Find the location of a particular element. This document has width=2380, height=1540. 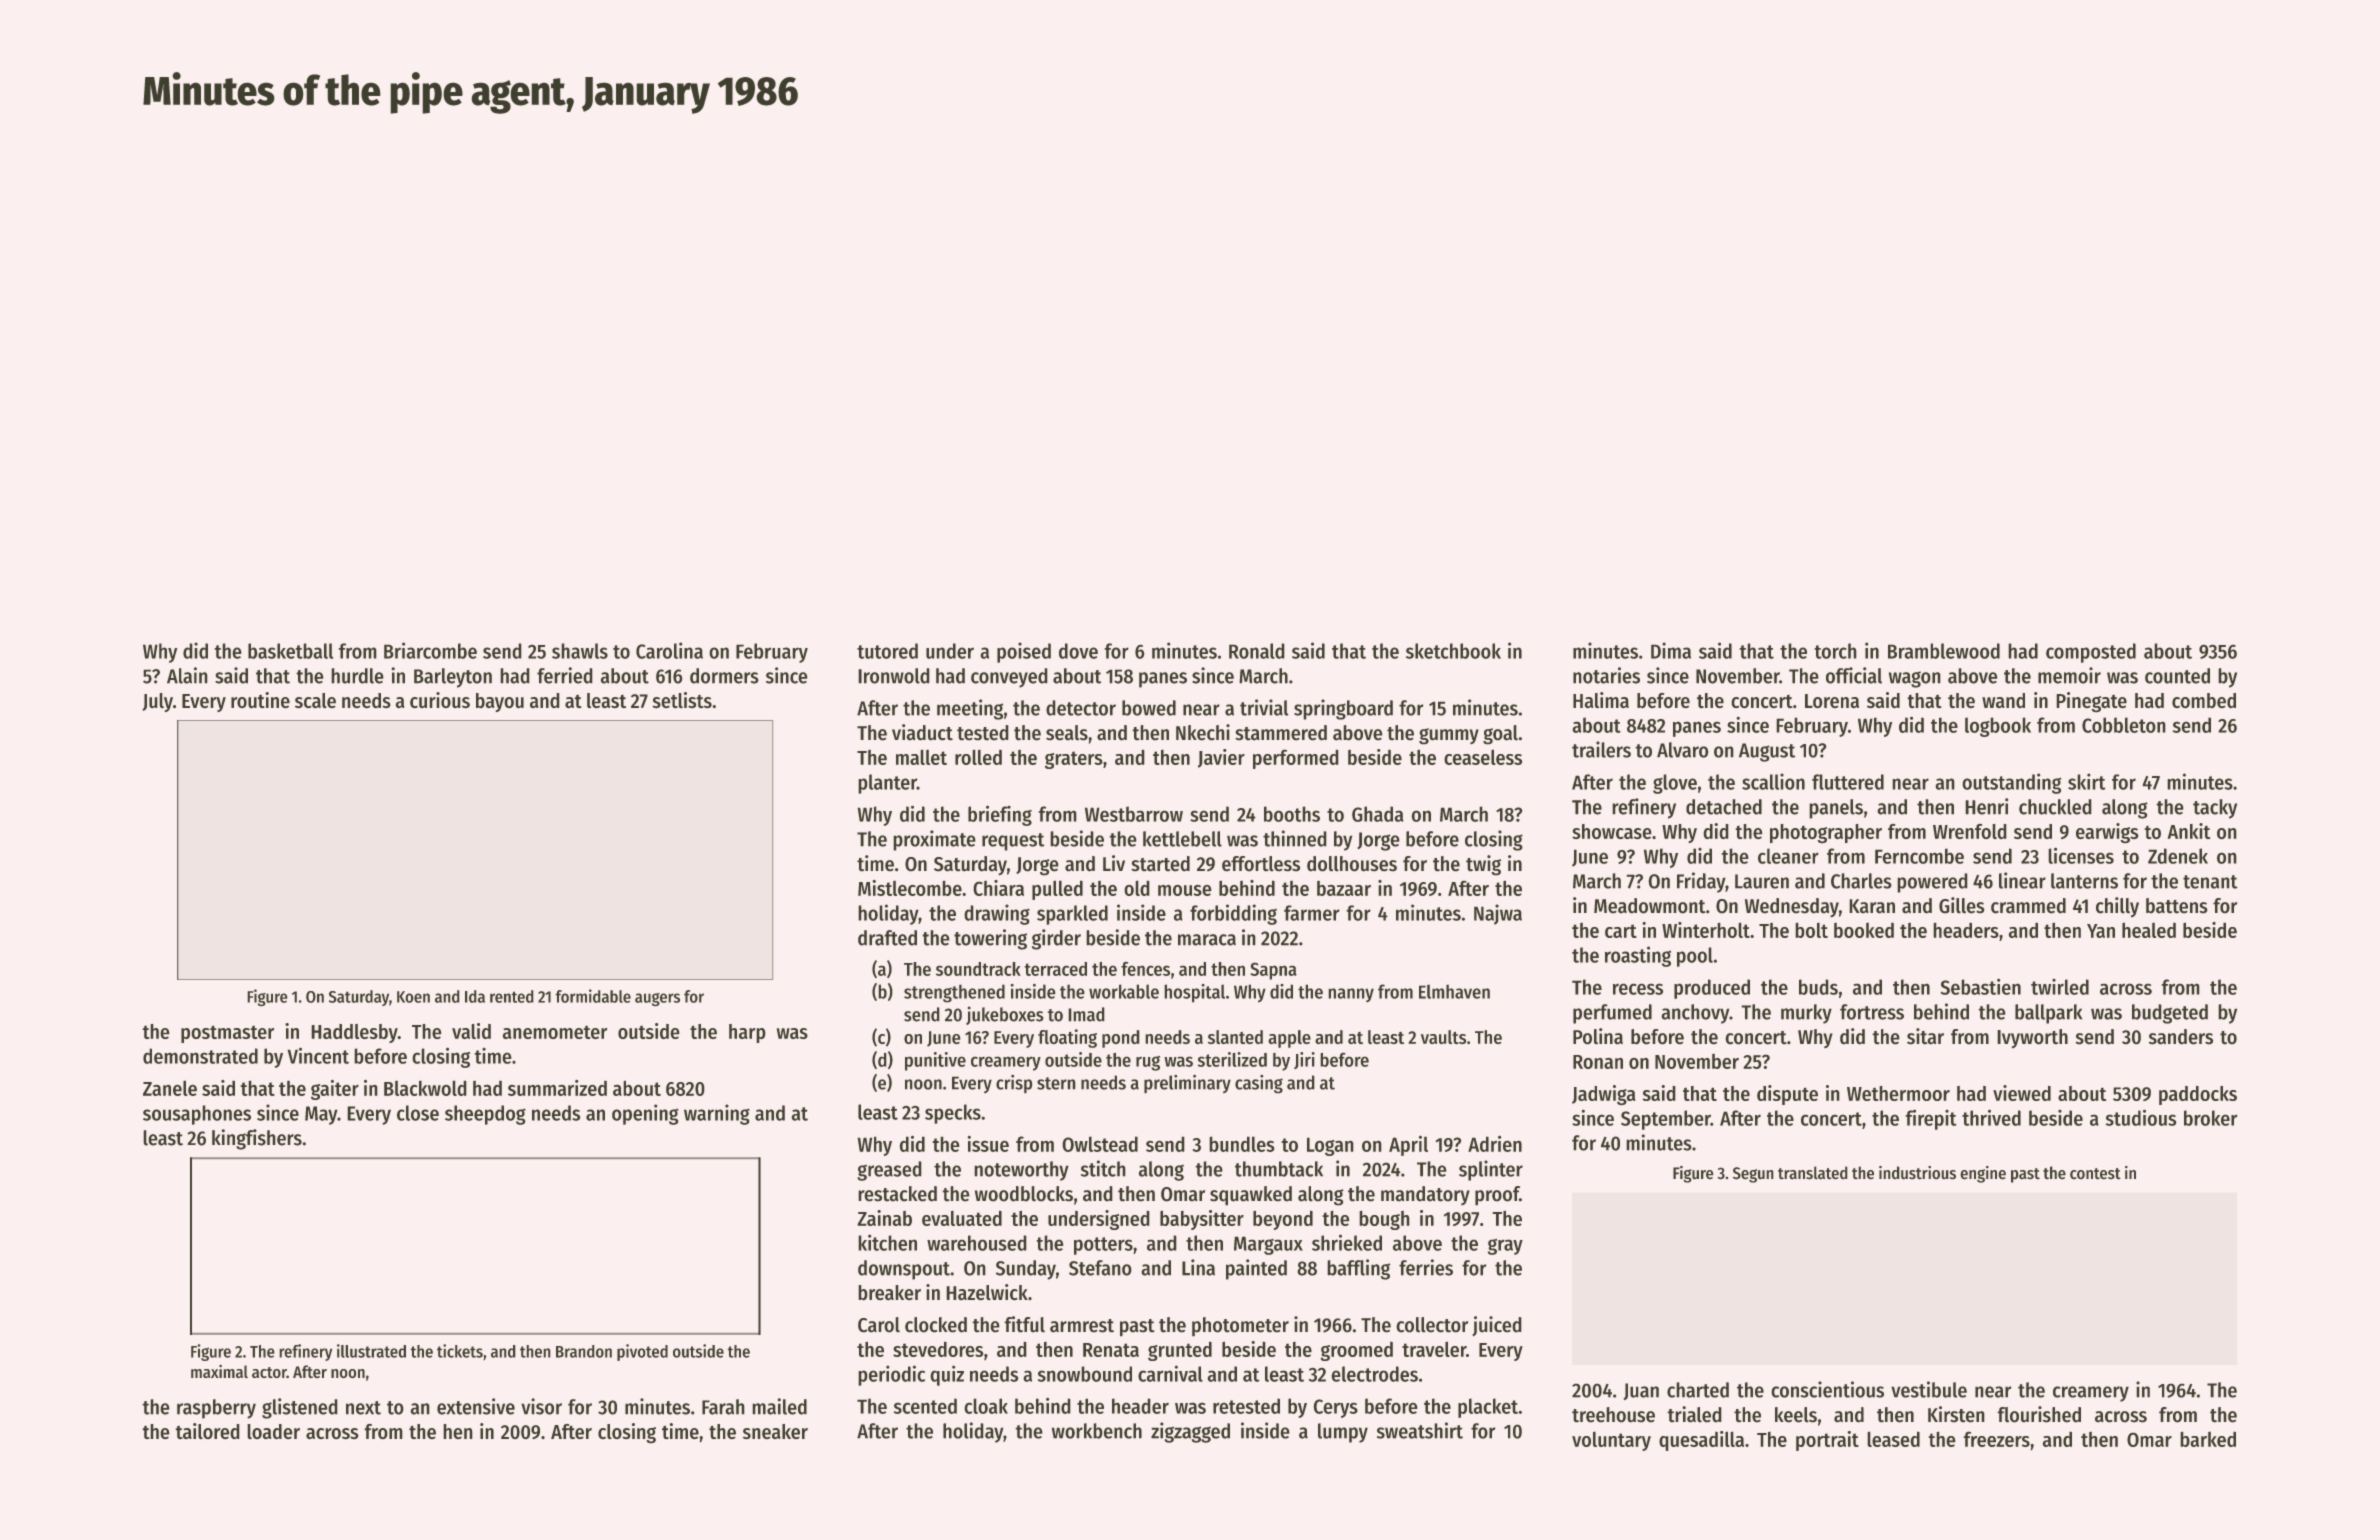

workbench is located at coordinates (1097, 1431).
